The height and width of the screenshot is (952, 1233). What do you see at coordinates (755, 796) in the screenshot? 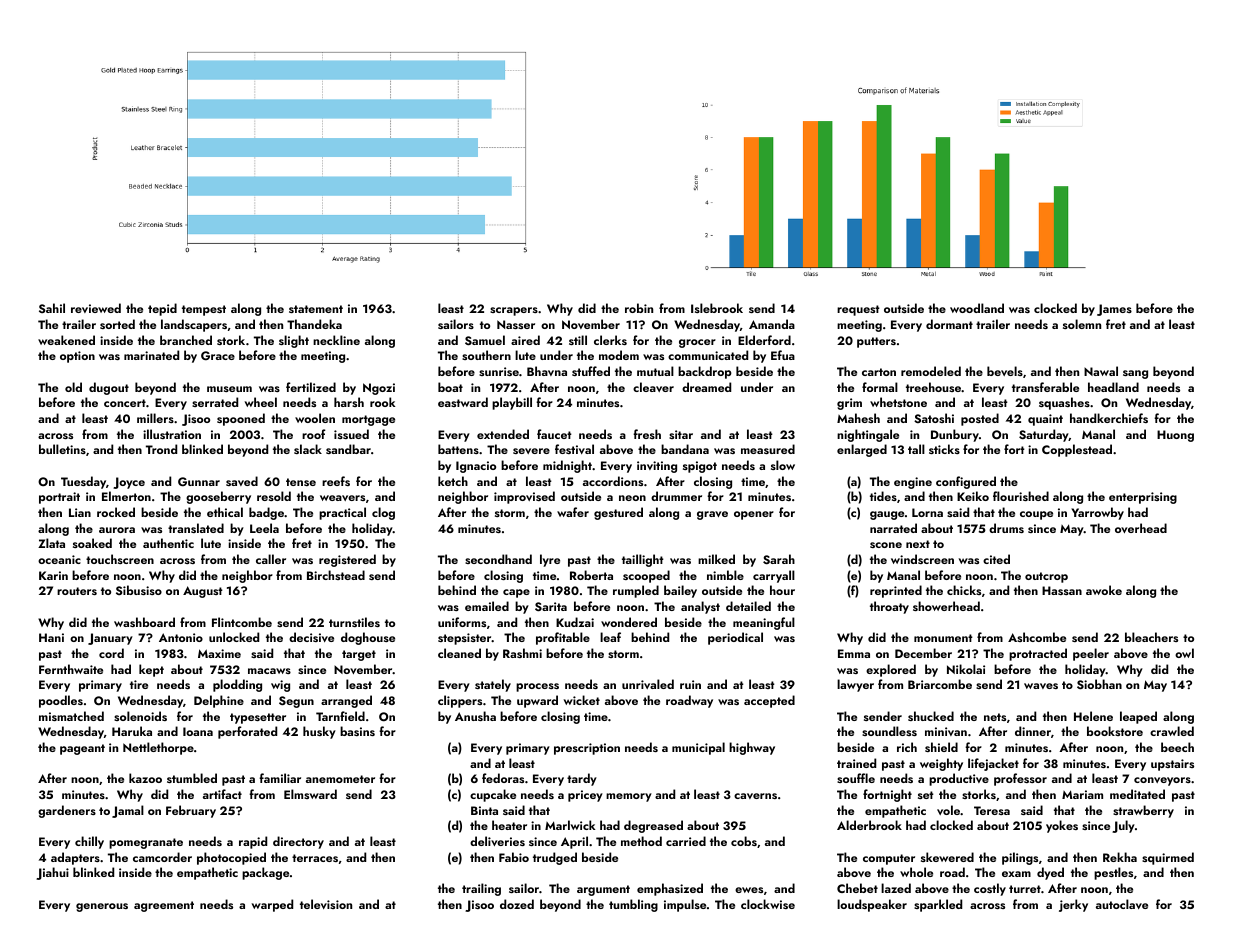
I see `caverns` at bounding box center [755, 796].
